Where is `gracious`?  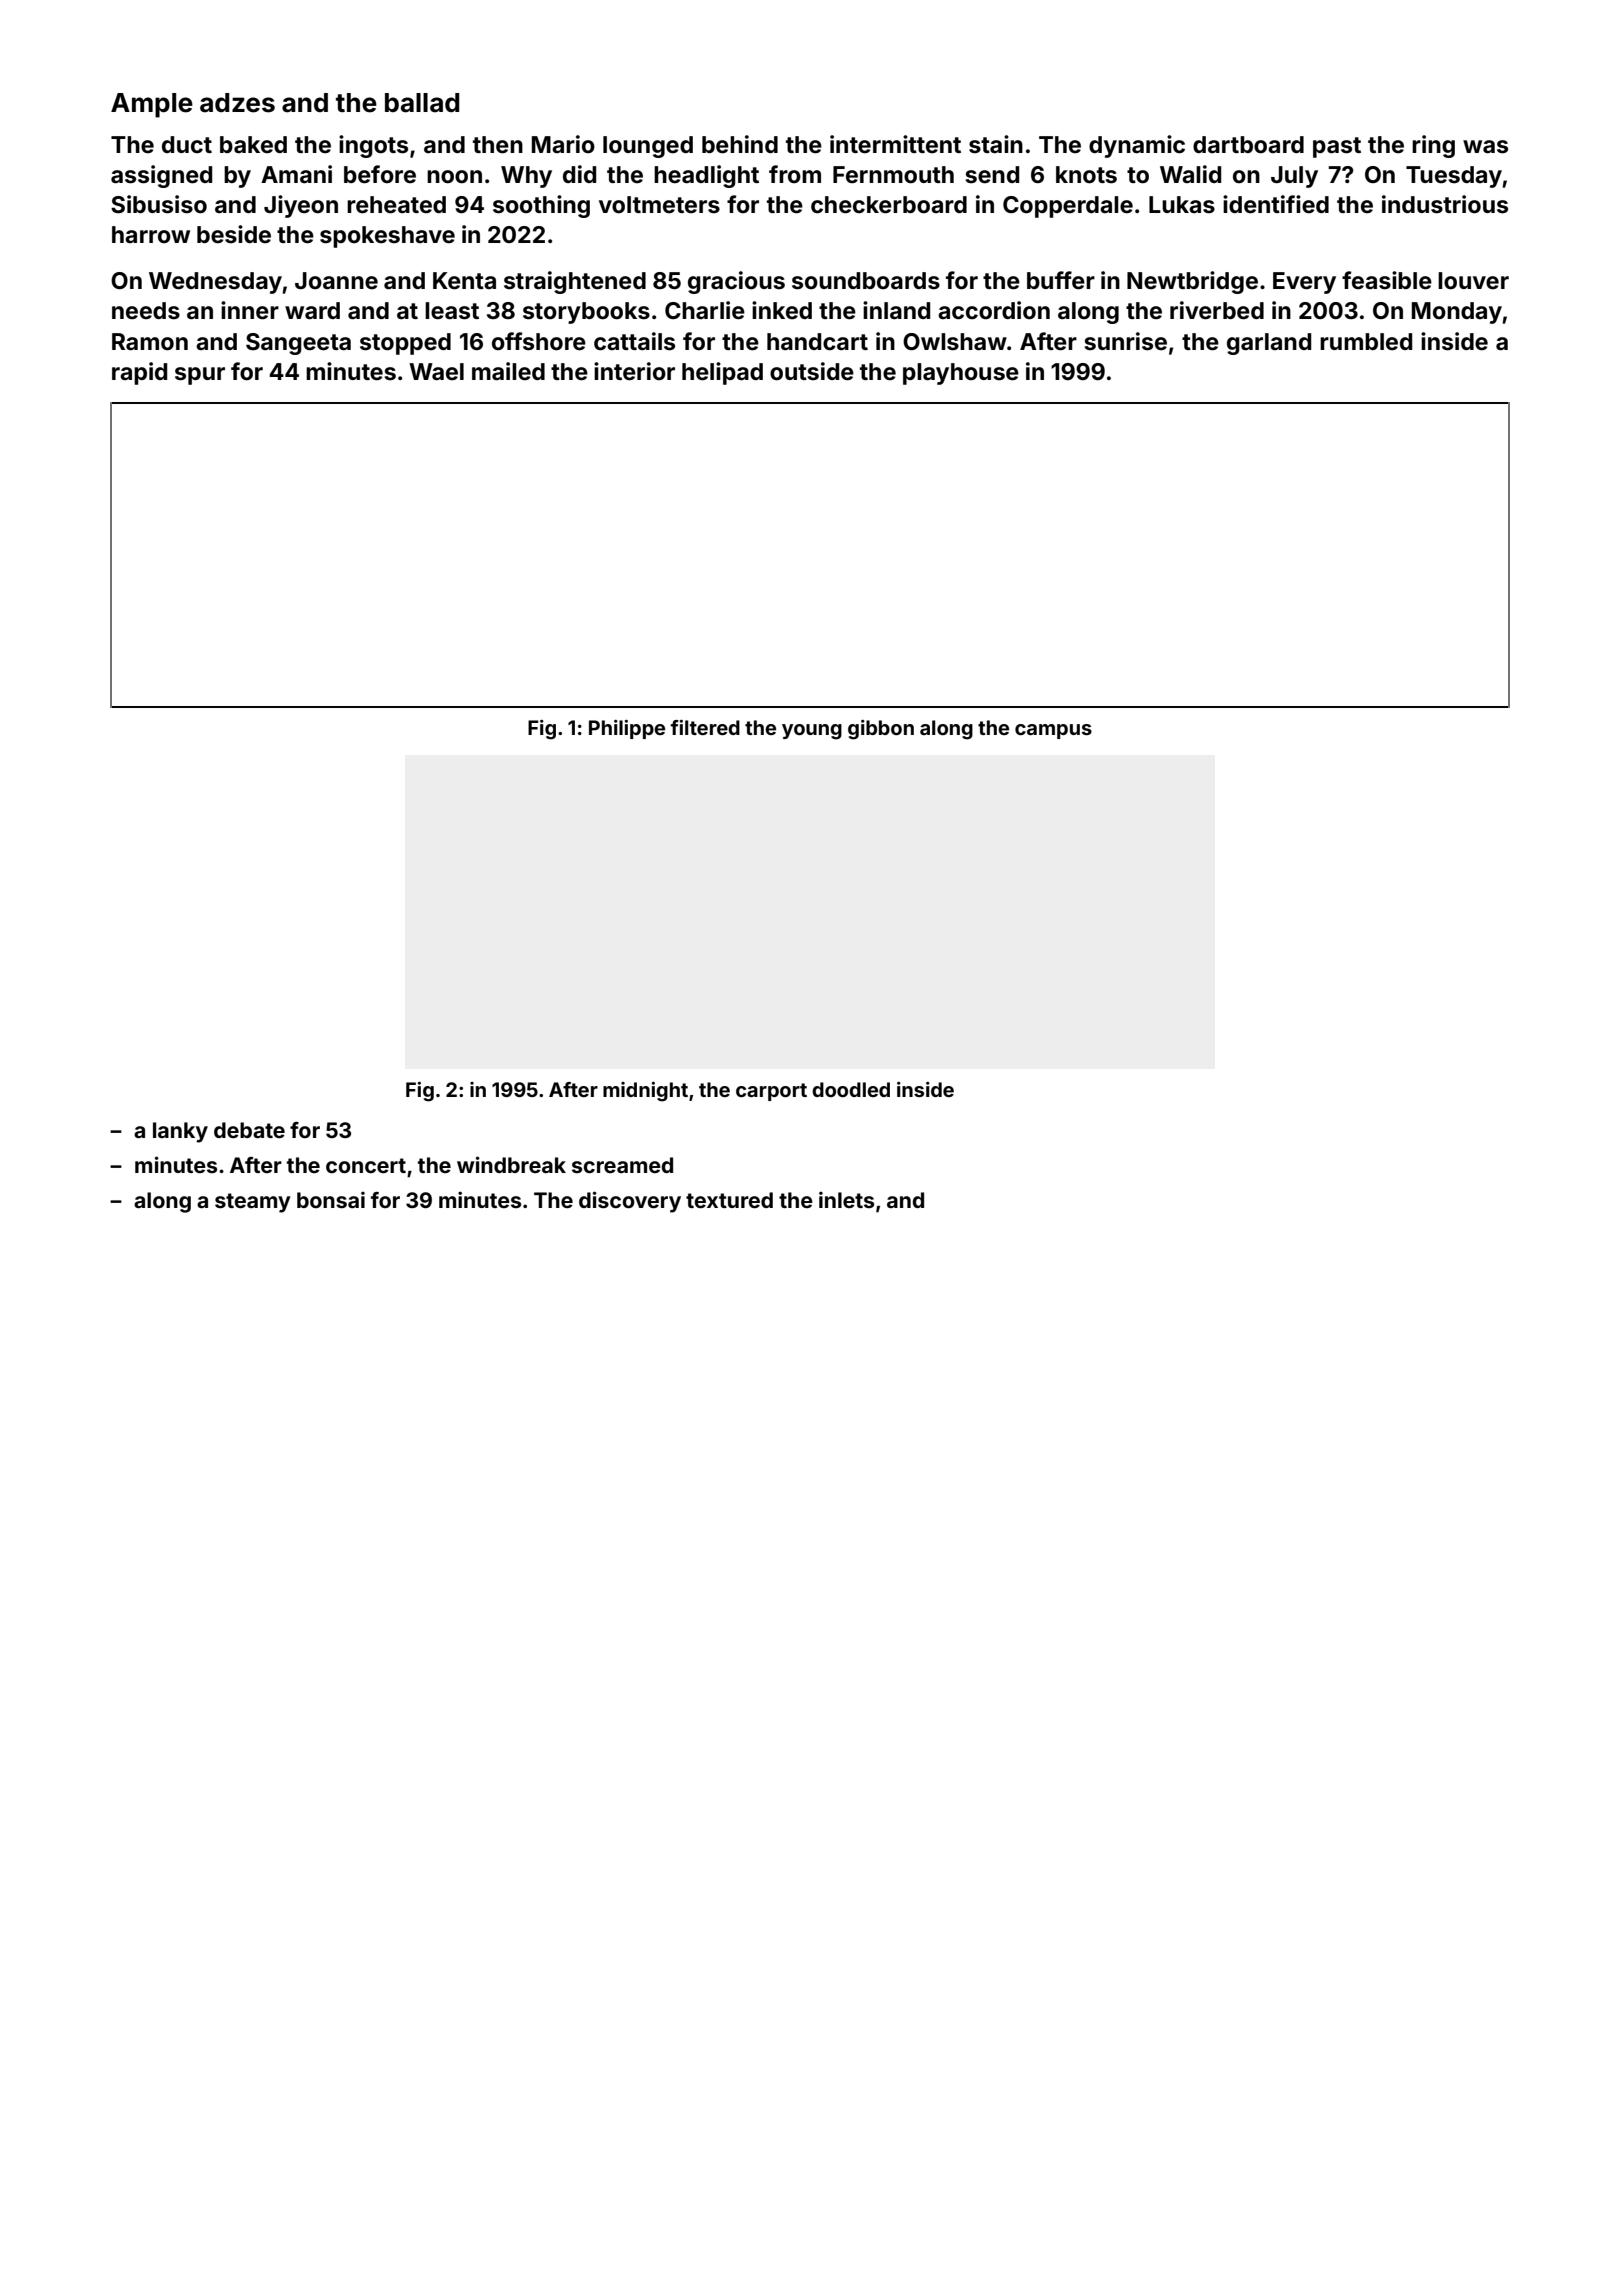
gracious is located at coordinates (736, 282).
